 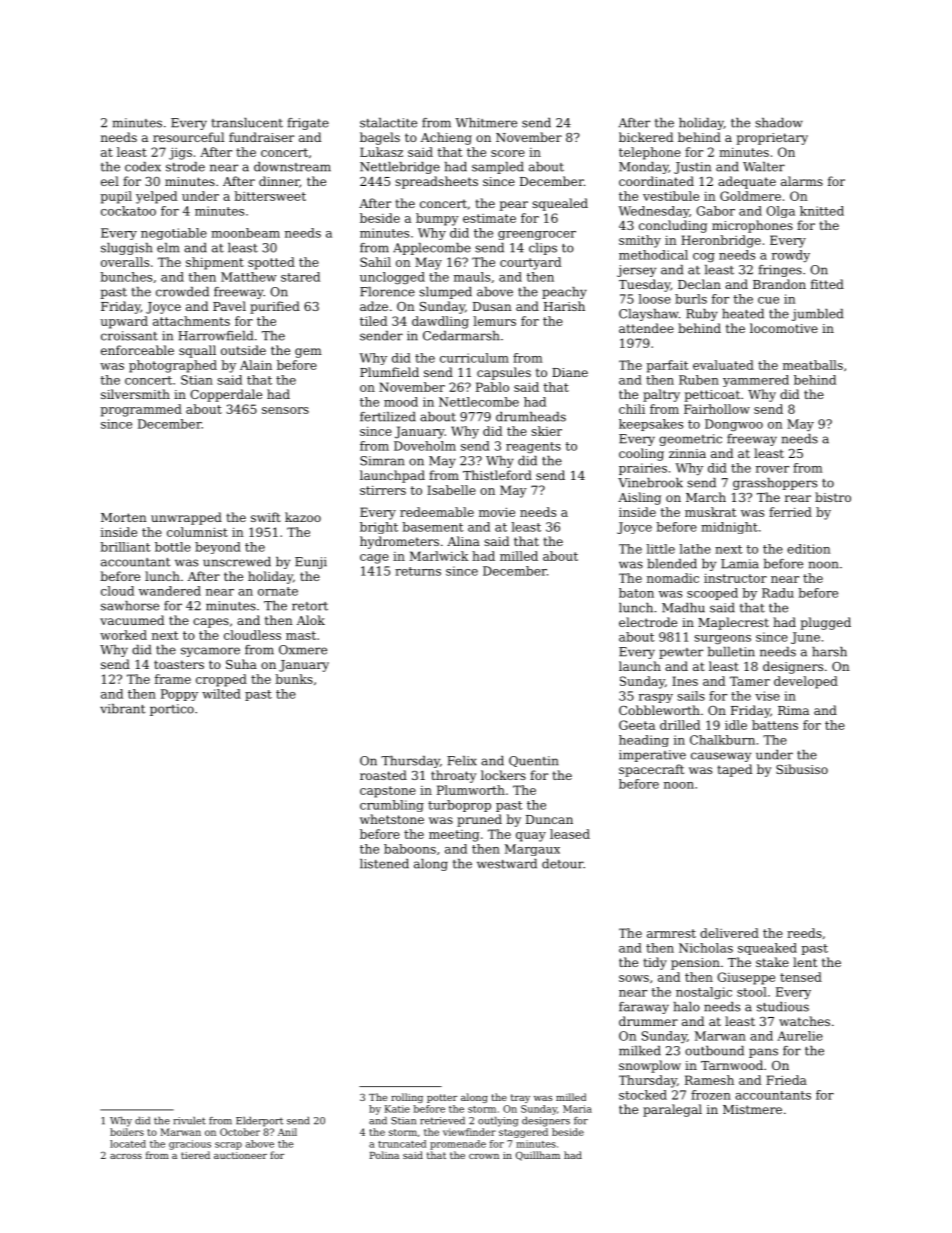 I want to click on frame, so click(x=173, y=679).
